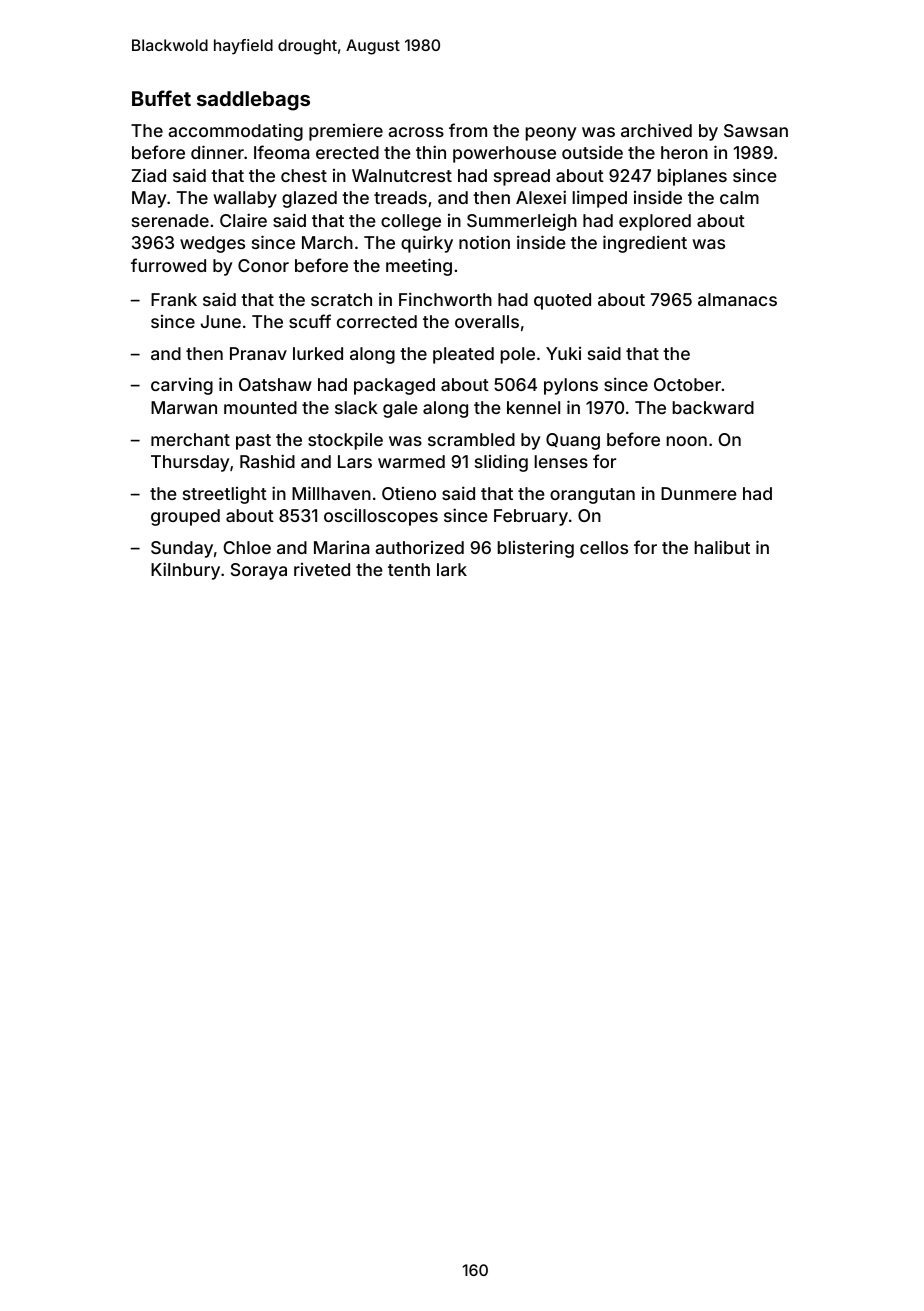 The width and height of the screenshot is (924, 1311). Describe the element at coordinates (275, 384) in the screenshot. I see `Oatshaw` at that location.
